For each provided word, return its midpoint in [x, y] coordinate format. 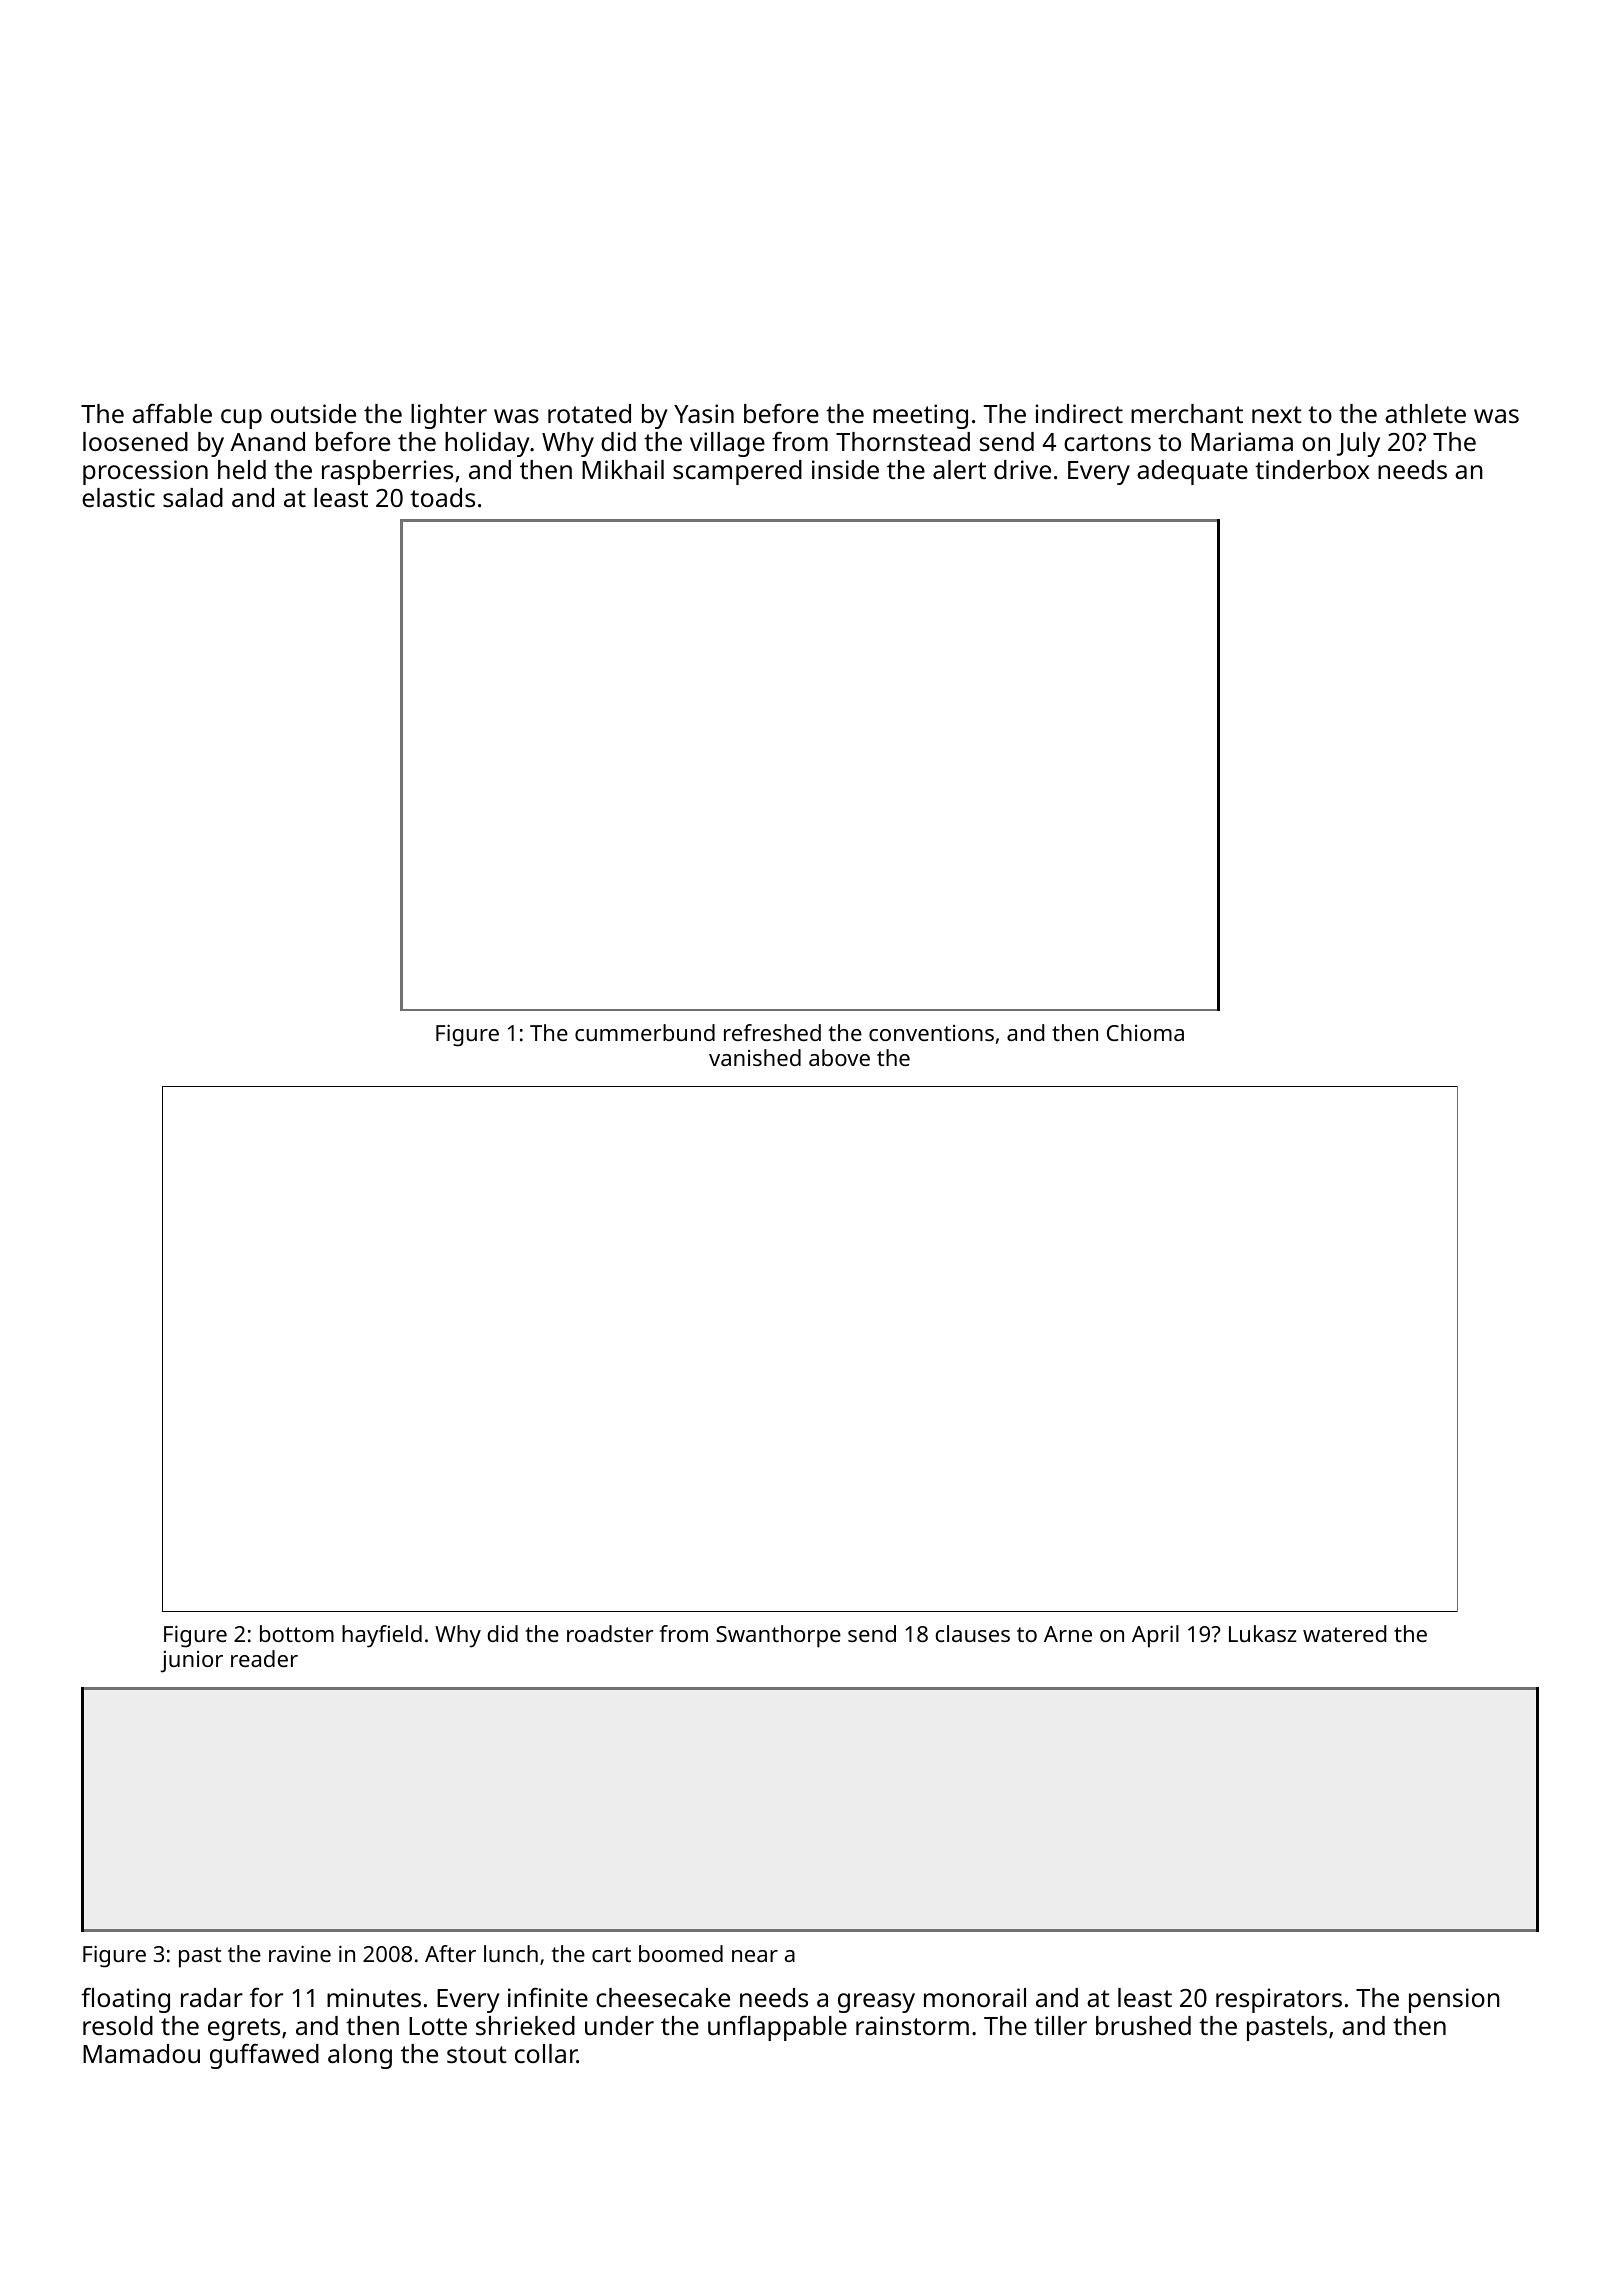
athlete [1425, 413]
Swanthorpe [778, 1636]
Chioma [1145, 1032]
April [1155, 1636]
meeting [920, 416]
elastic [118, 497]
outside [313, 413]
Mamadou [141, 2053]
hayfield [382, 1636]
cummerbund [645, 1032]
